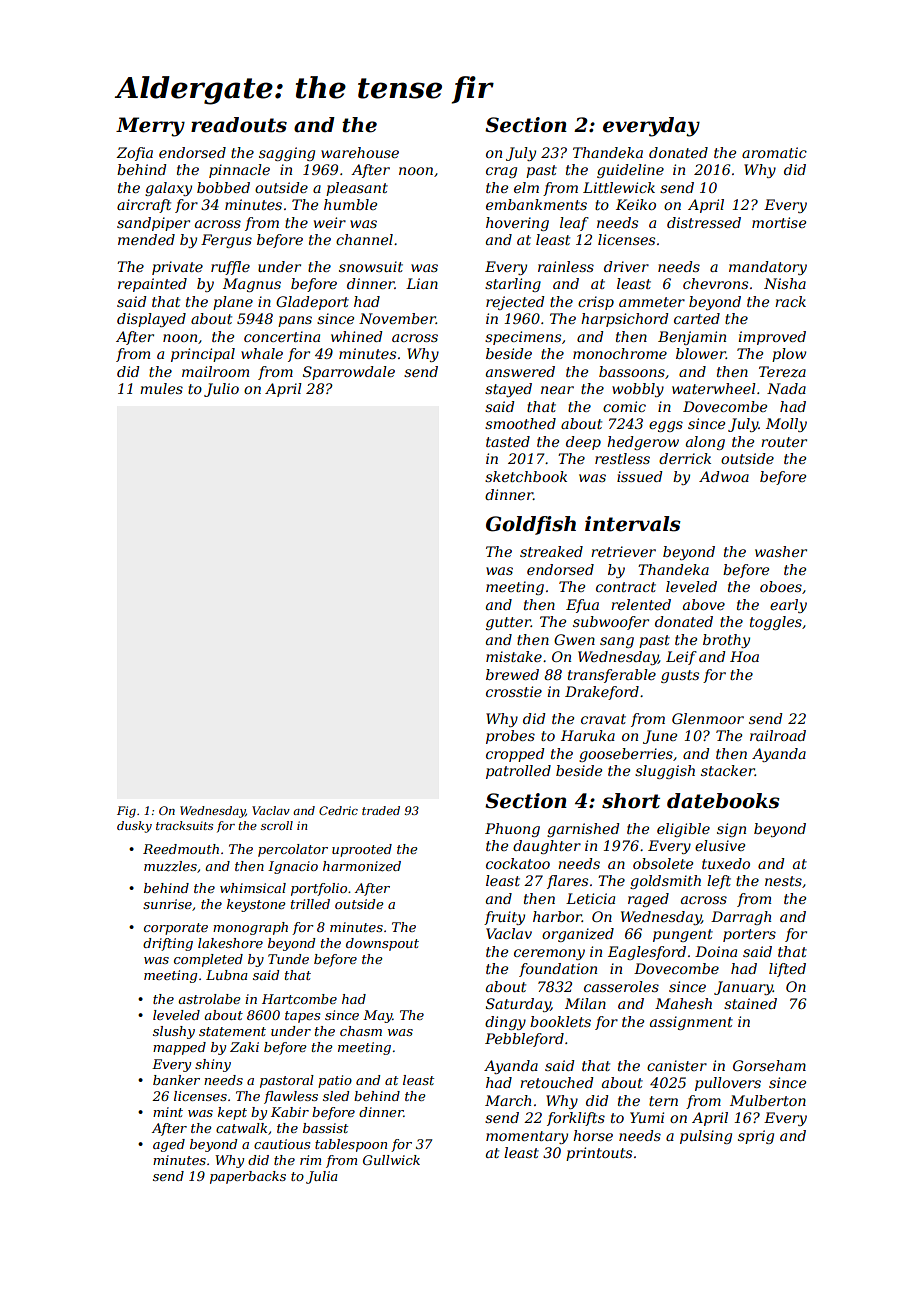  What do you see at coordinates (663, 863) in the document?
I see `obsolete` at bounding box center [663, 863].
